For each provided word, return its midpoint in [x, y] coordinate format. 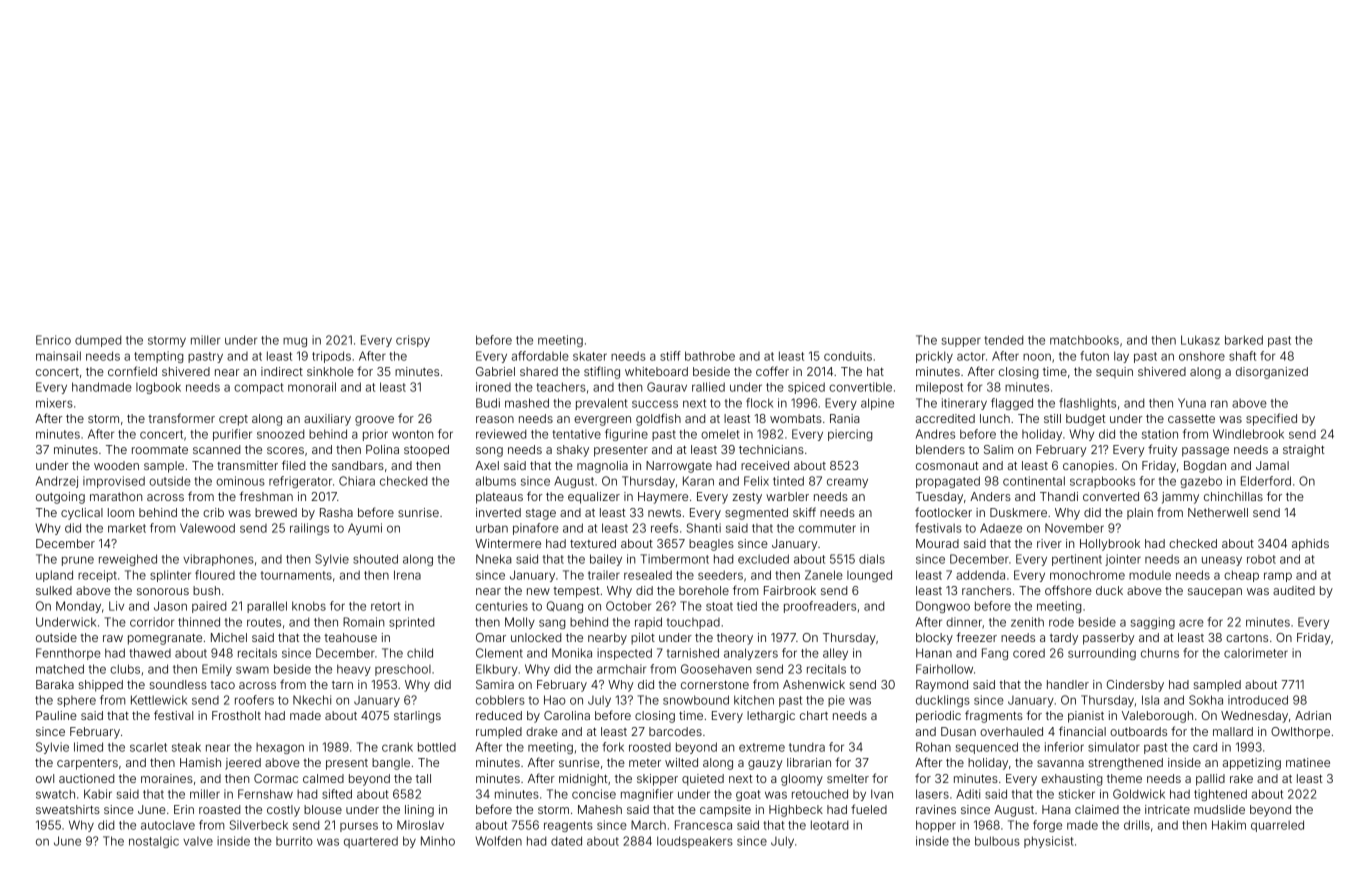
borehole [704, 590]
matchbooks [1084, 340]
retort [386, 606]
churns [1160, 653]
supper [961, 342]
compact [259, 388]
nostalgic [154, 842]
